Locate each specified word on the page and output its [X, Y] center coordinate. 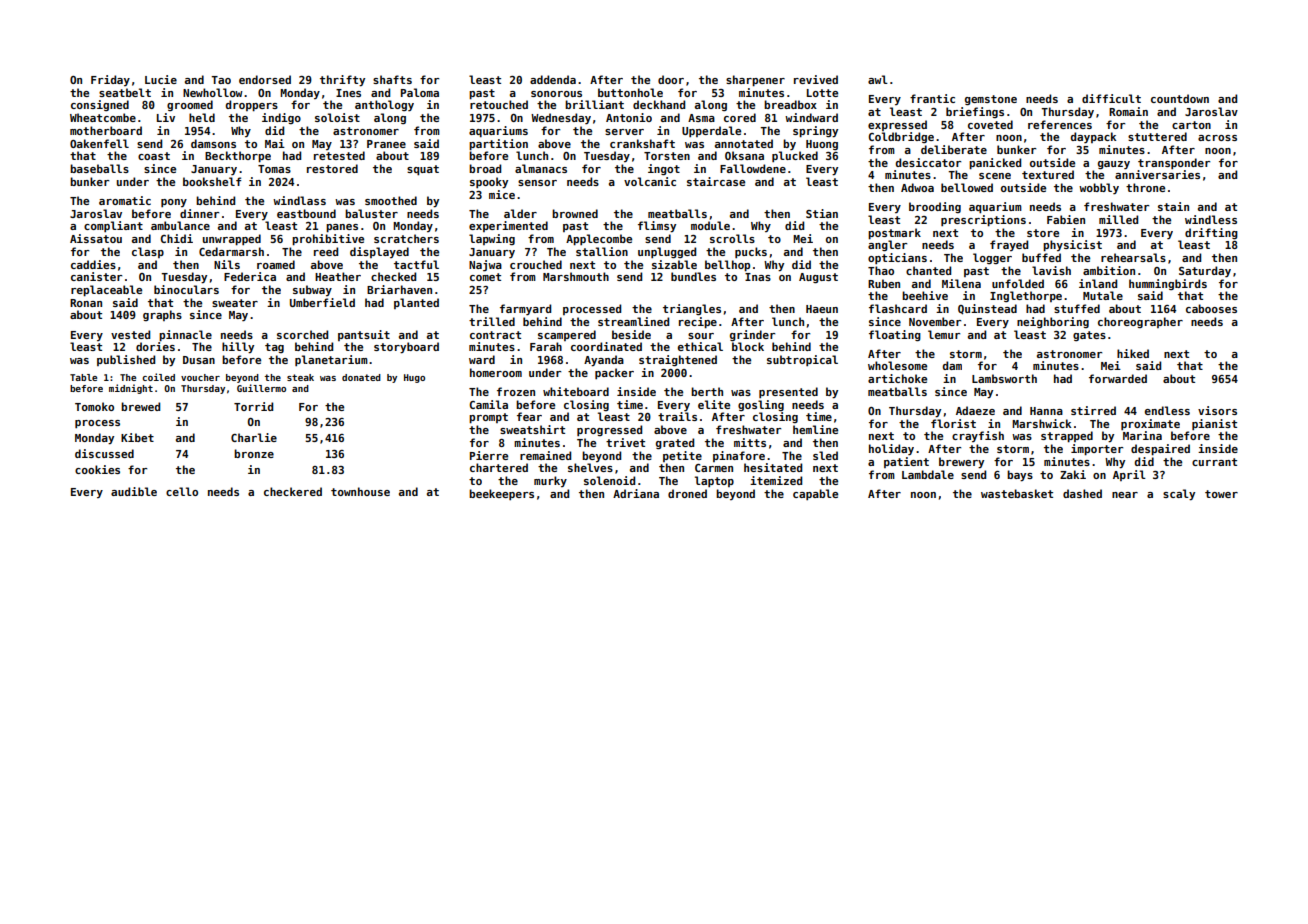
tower [1221, 494]
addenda [553, 79]
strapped [1067, 437]
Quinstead [987, 309]
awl [878, 79]
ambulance [180, 225]
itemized [776, 480]
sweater [235, 303]
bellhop [727, 266]
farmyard [525, 309]
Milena [961, 283]
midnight [131, 389]
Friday [110, 80]
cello [182, 491]
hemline [815, 429]
